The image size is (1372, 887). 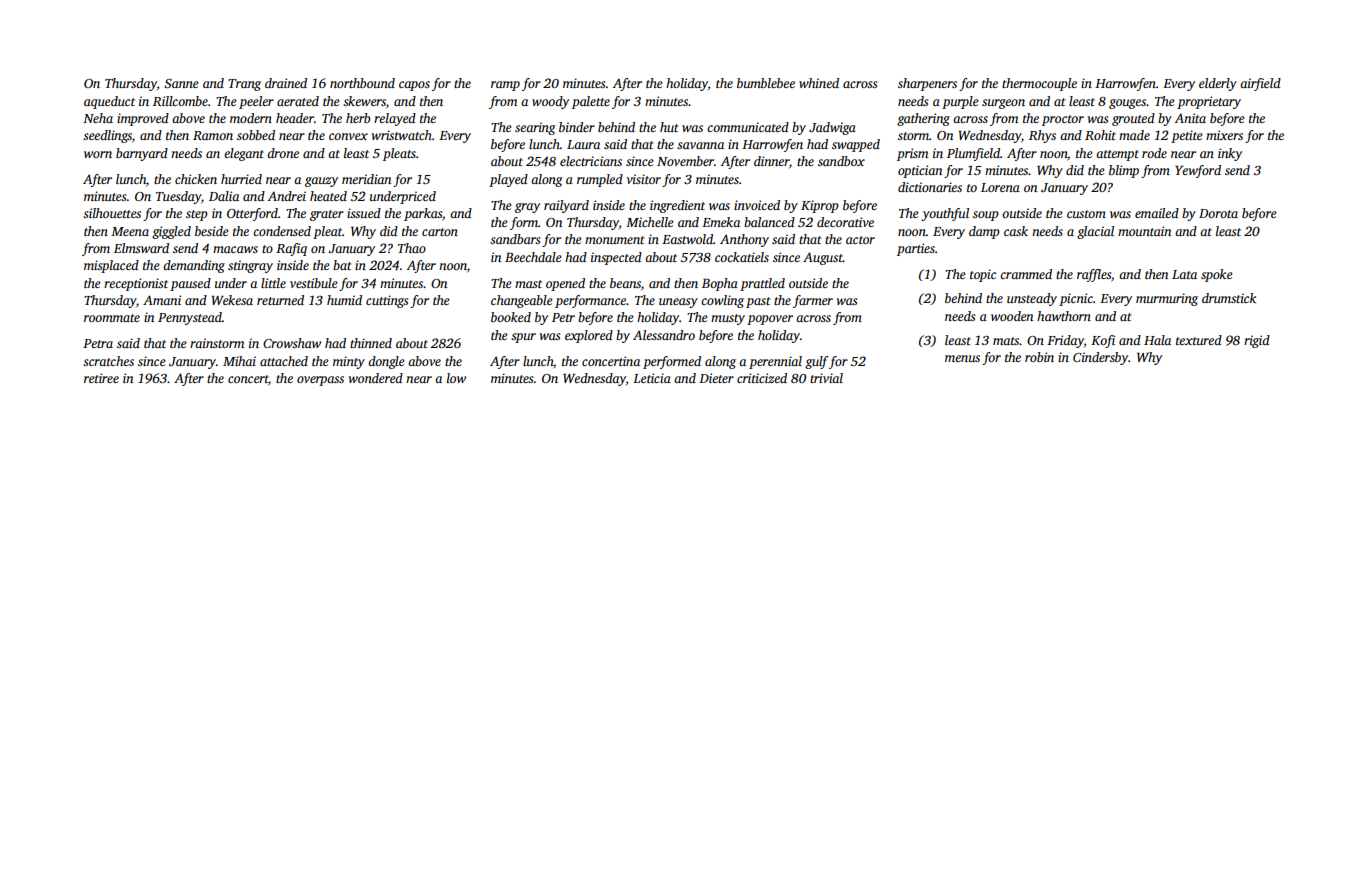 I want to click on thermocouple, so click(x=1039, y=84).
